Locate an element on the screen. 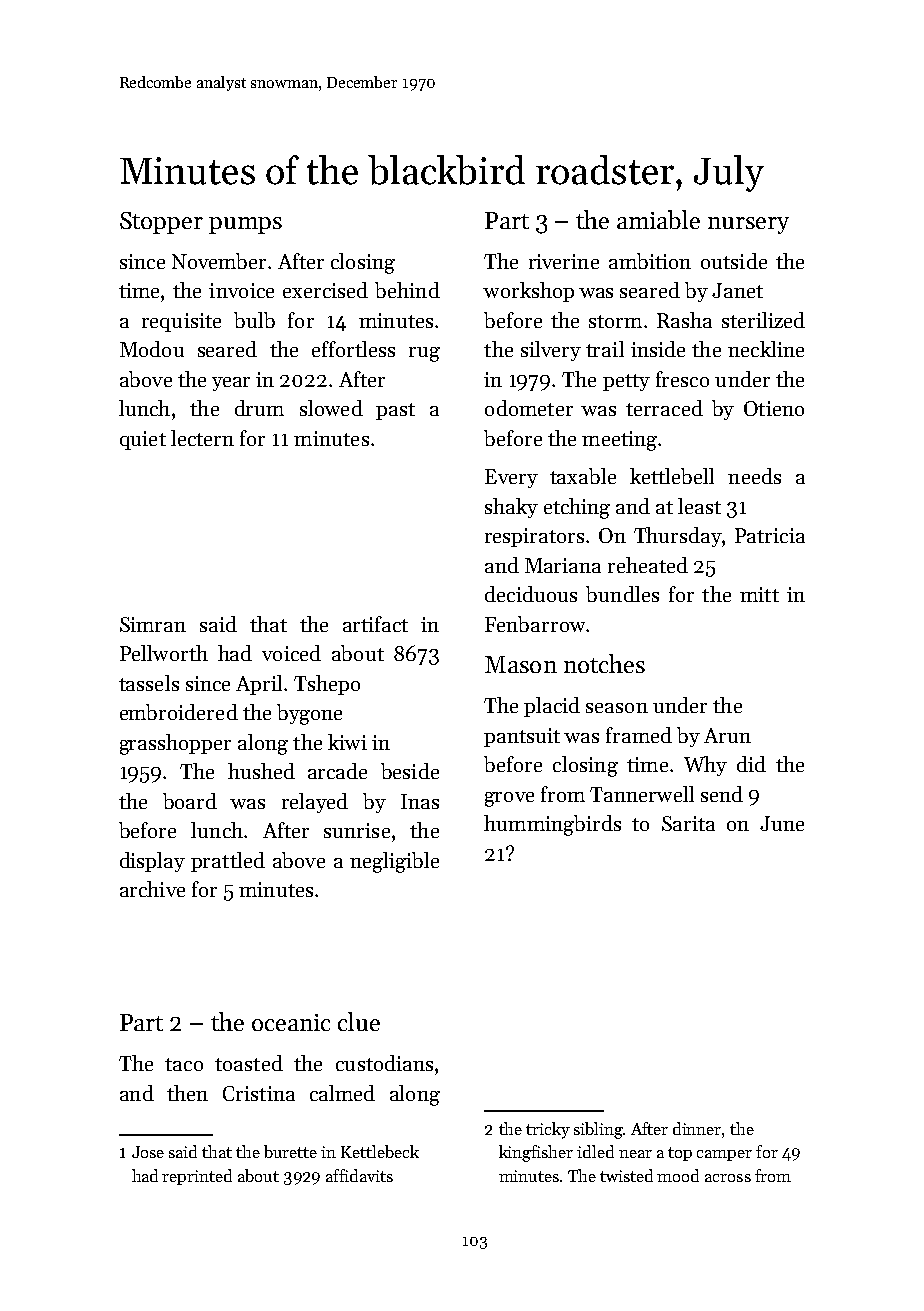 The width and height of the screenshot is (924, 1311). Pellworth is located at coordinates (164, 653).
